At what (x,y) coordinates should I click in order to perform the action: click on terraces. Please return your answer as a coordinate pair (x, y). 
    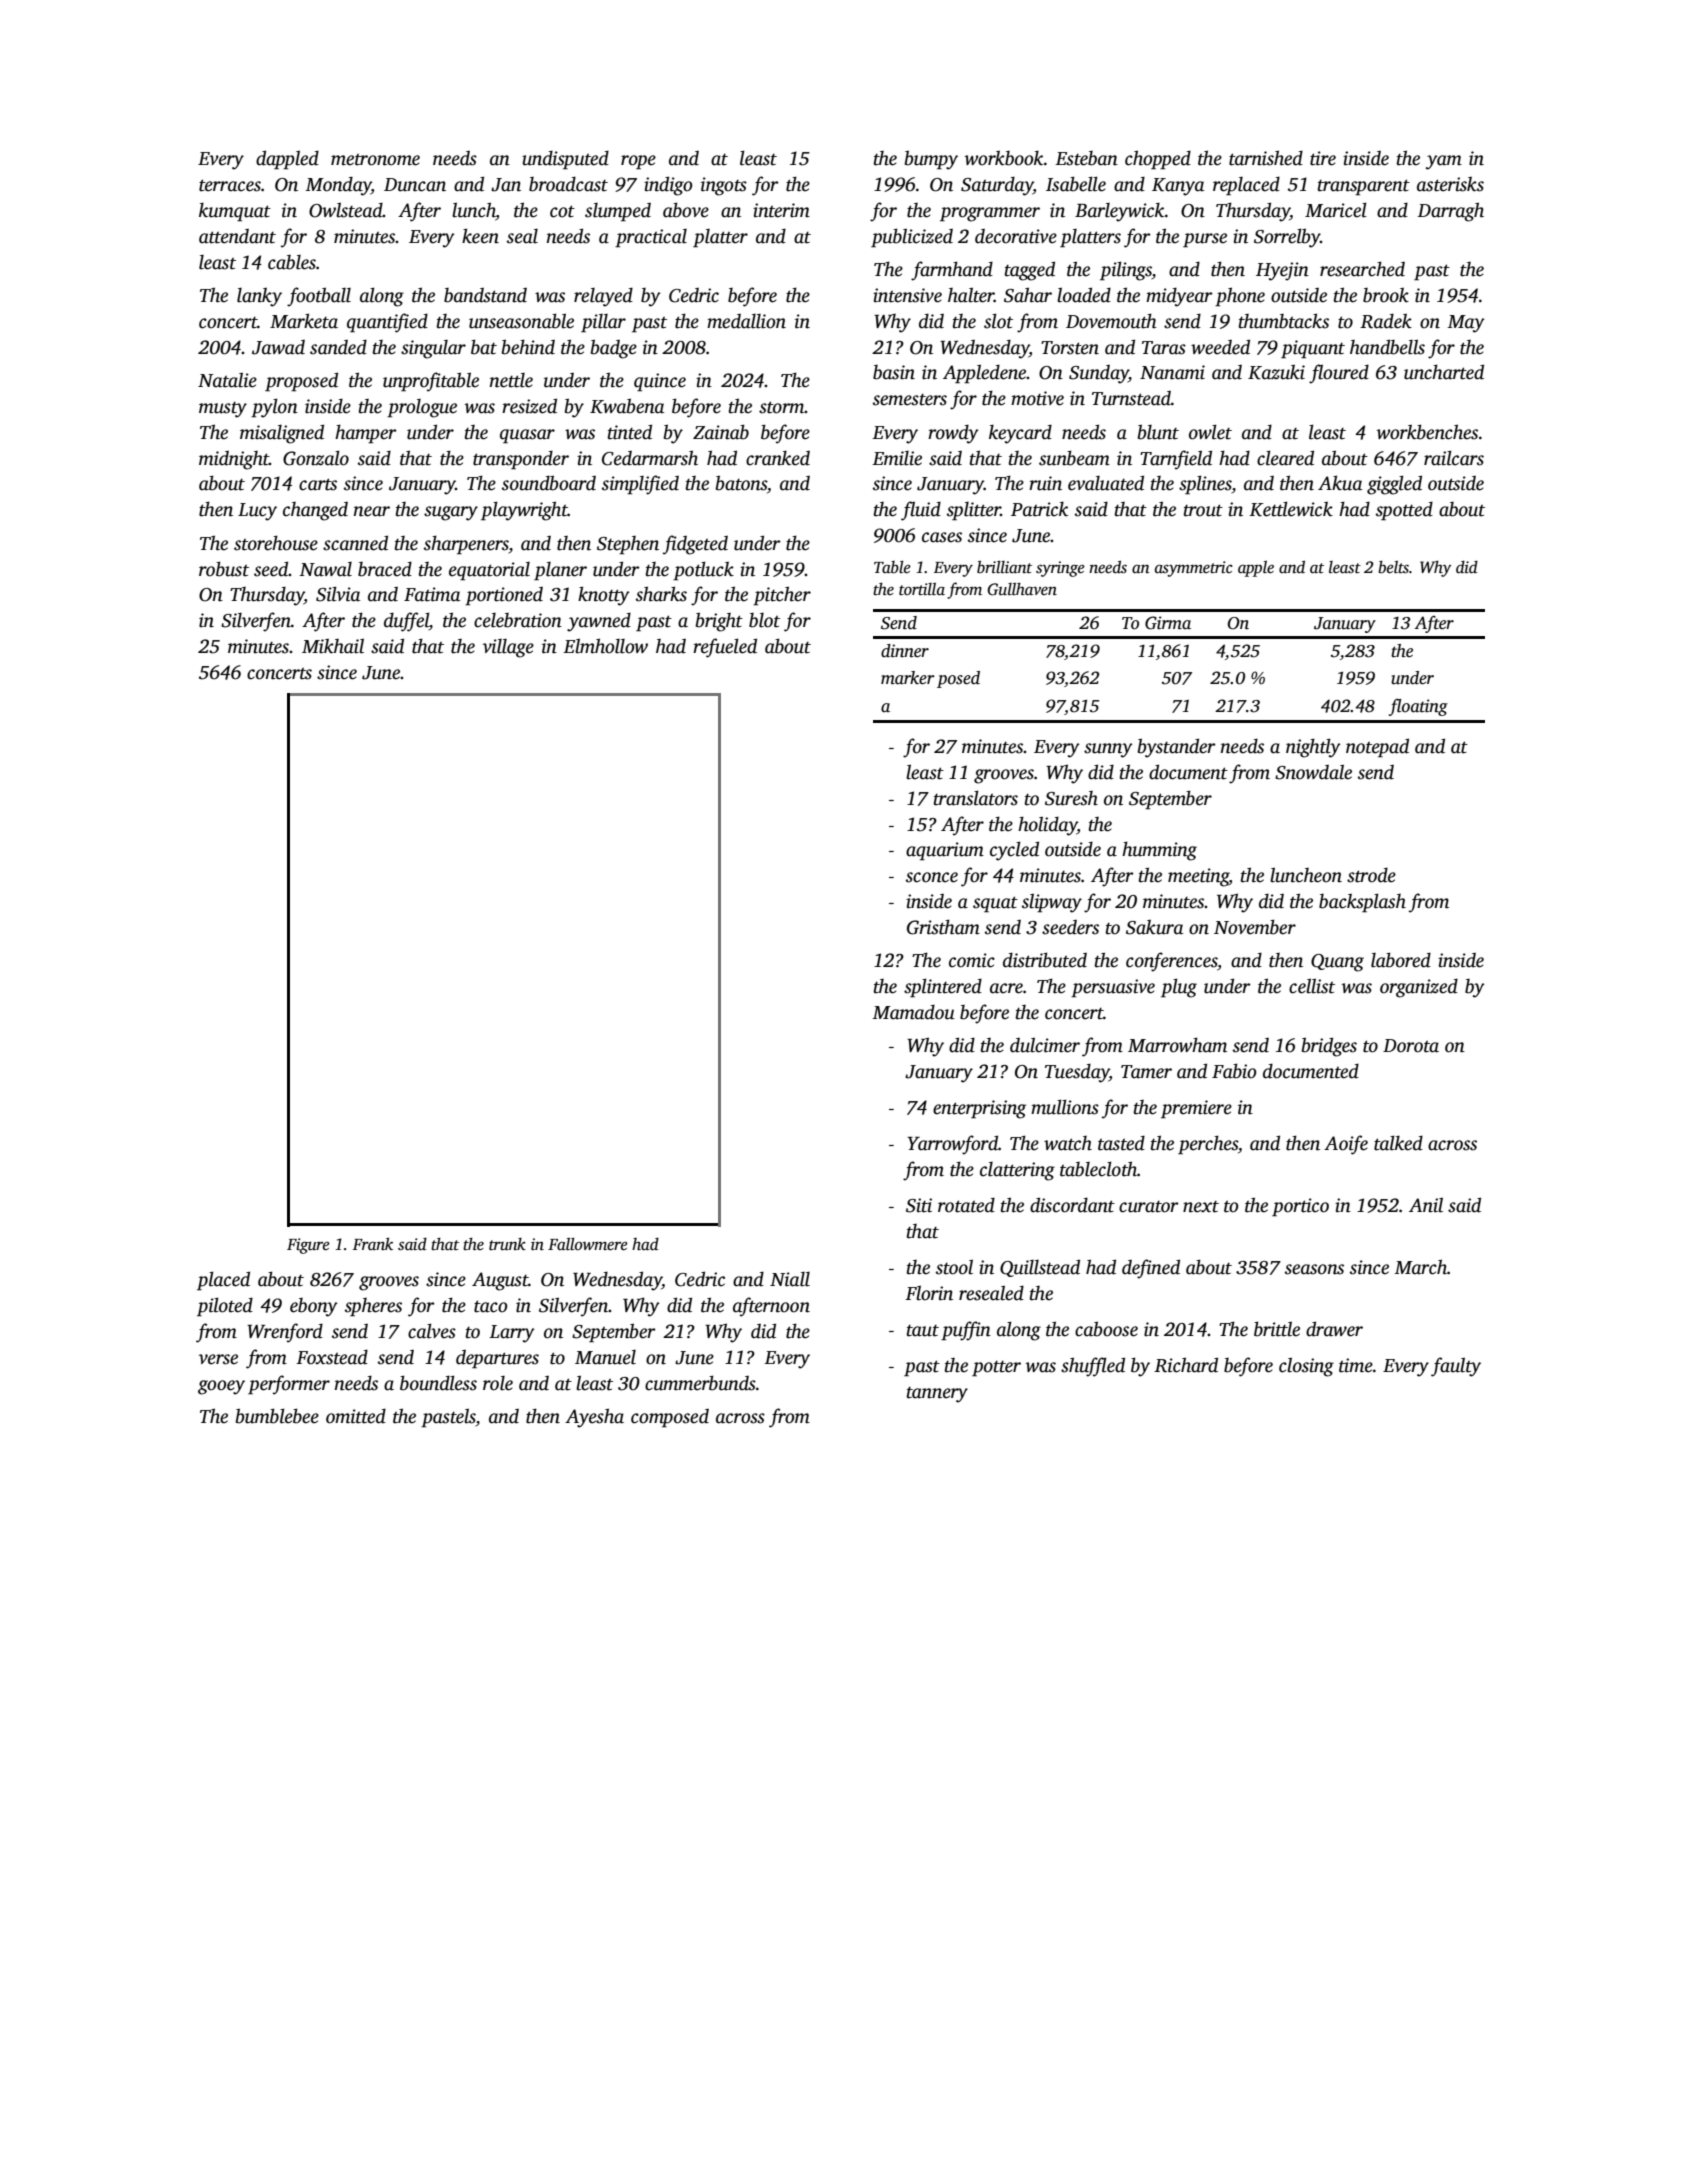
    Looking at the image, I should click on (230, 185).
